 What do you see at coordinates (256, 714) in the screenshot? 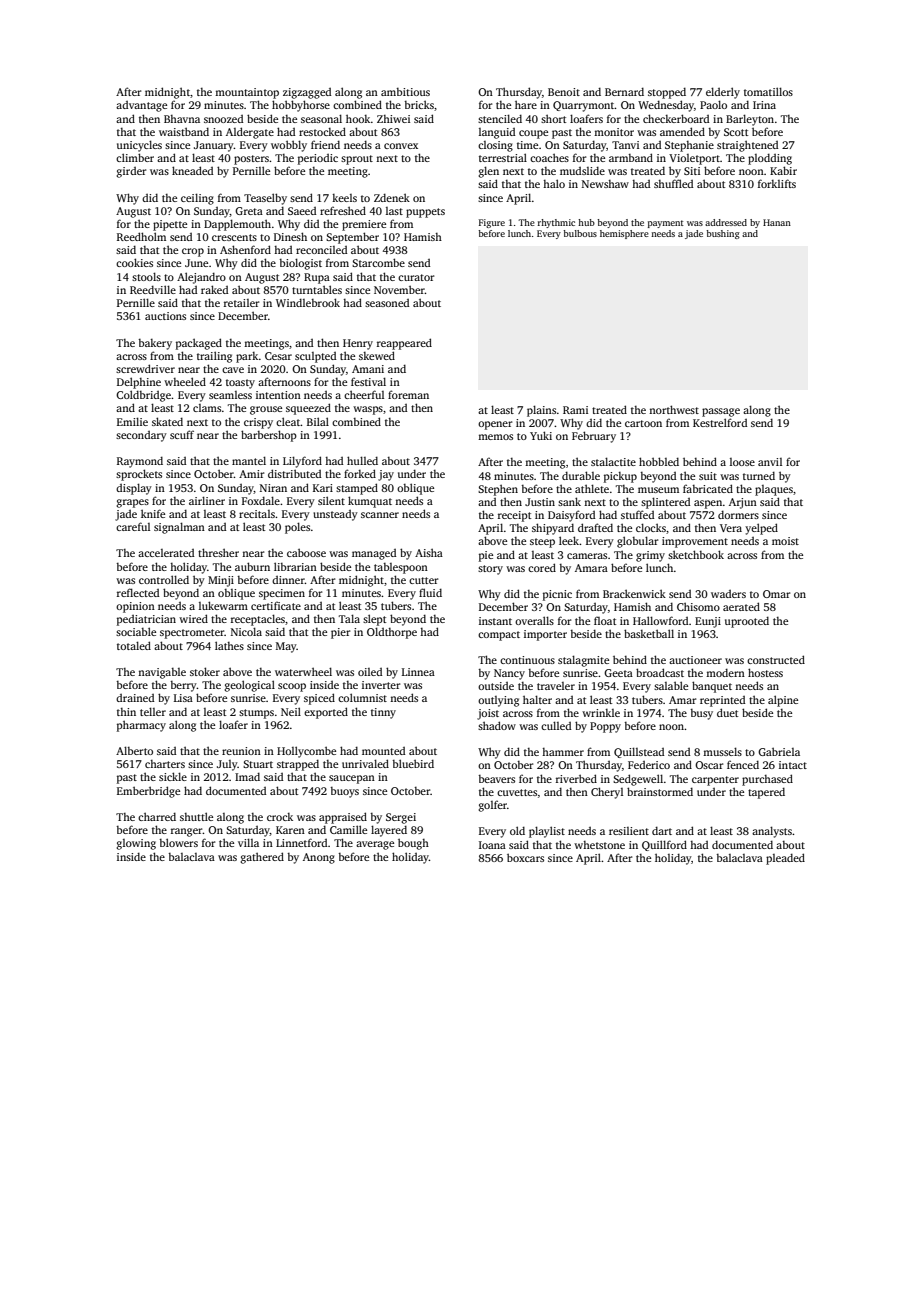
I see `stumps` at bounding box center [256, 714].
